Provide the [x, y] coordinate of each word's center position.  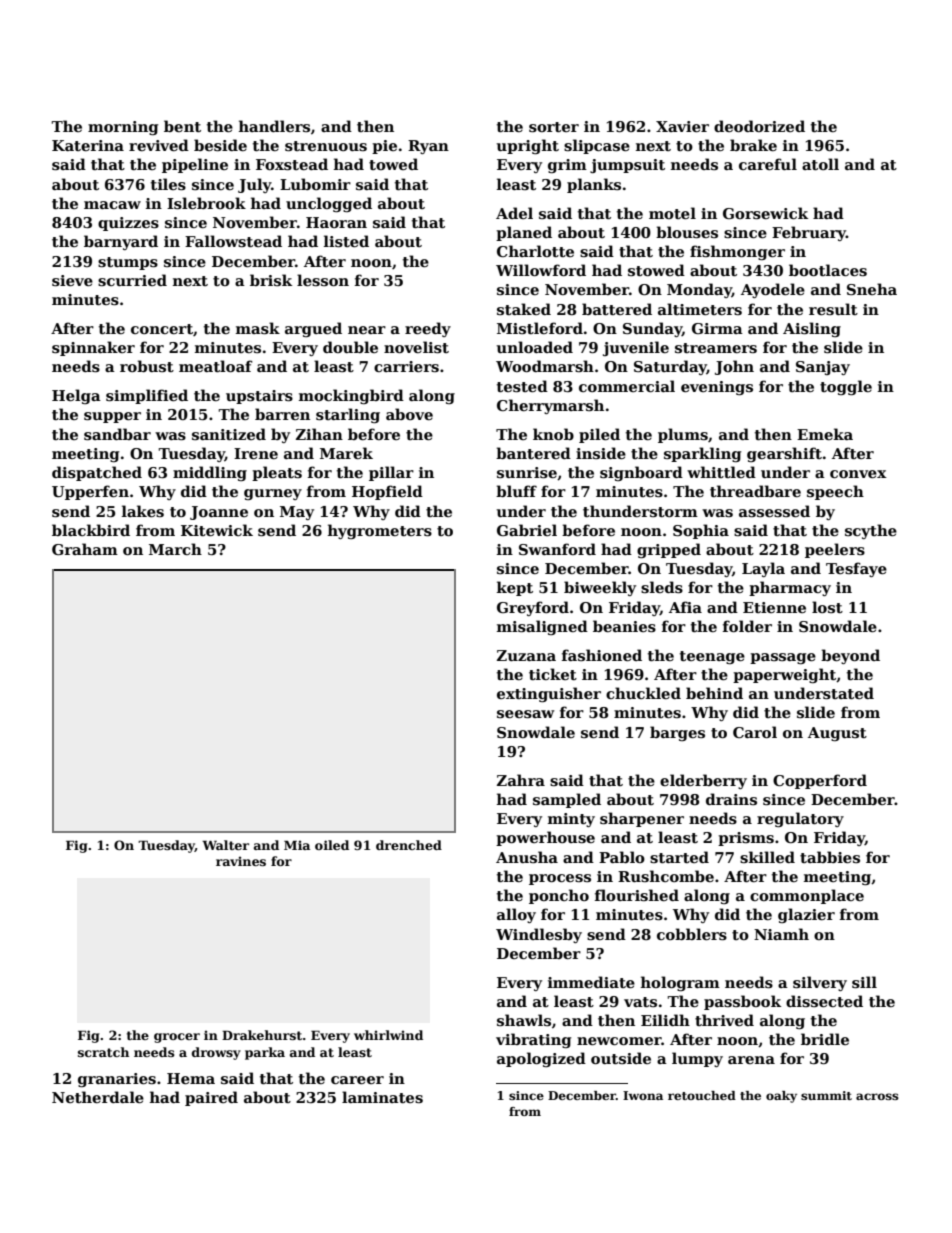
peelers [835, 550]
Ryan [428, 147]
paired [211, 1098]
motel [672, 213]
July [254, 185]
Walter [225, 845]
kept [515, 588]
